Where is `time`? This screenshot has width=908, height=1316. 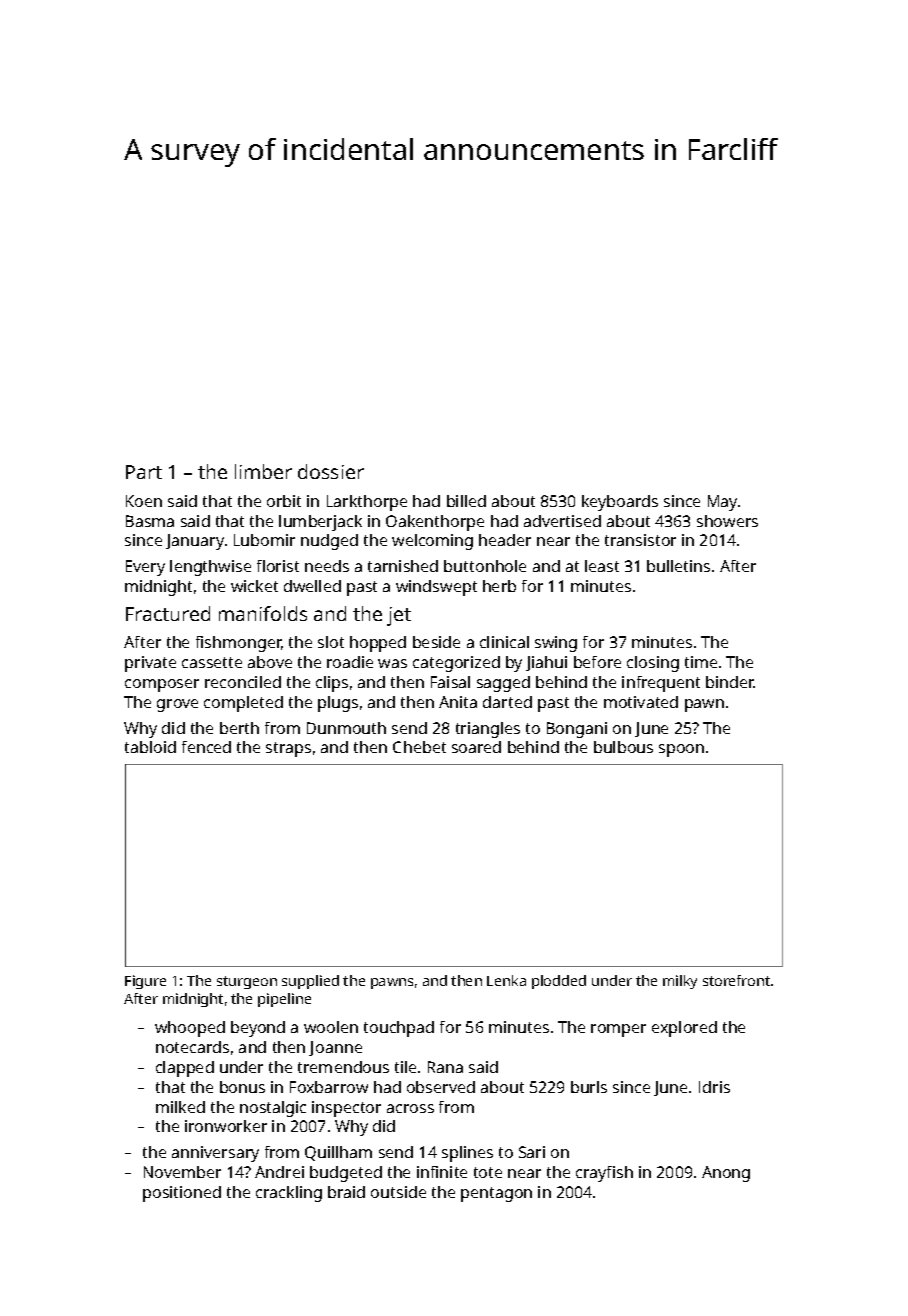
time is located at coordinates (701, 662).
